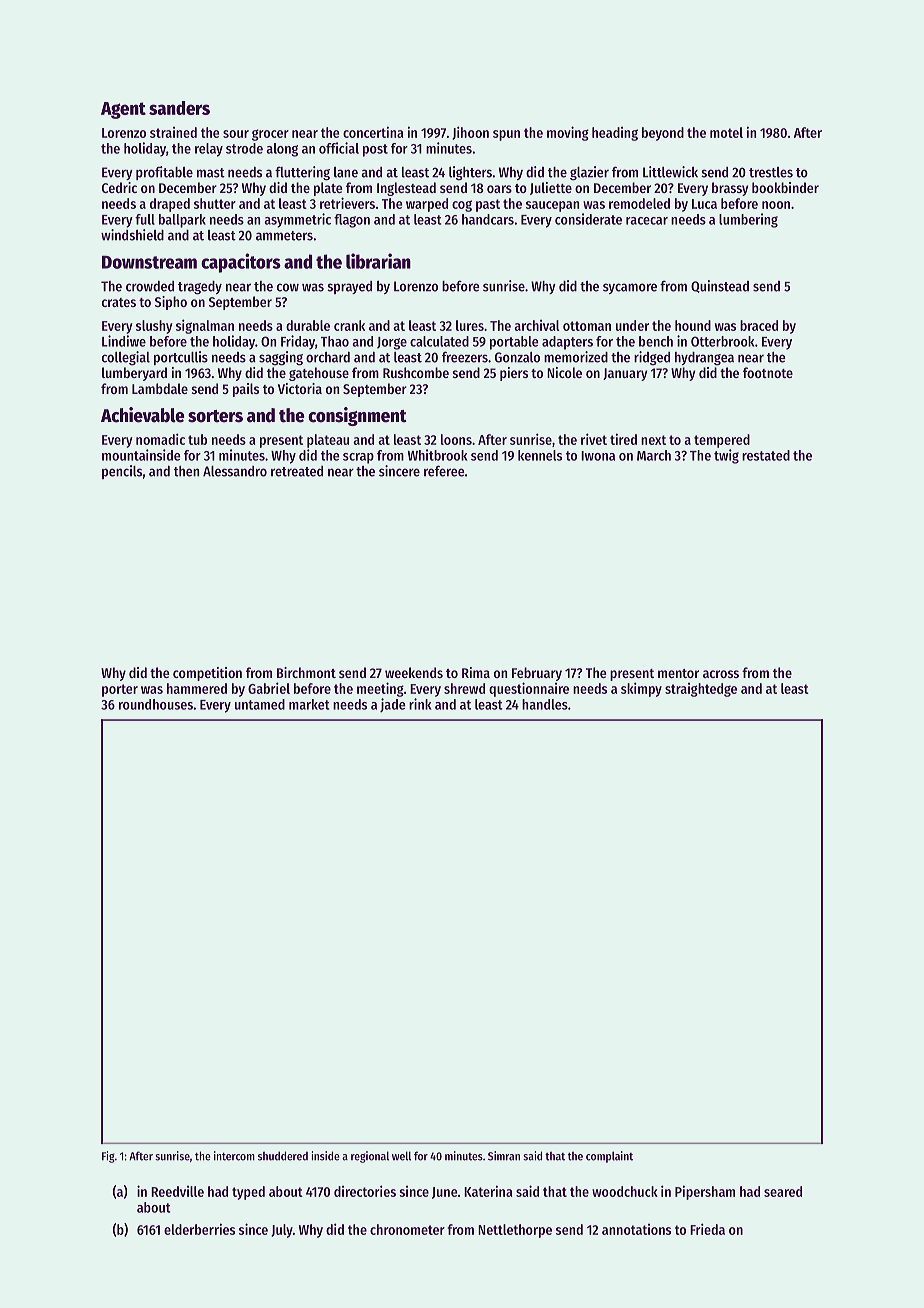 The height and width of the page is (1308, 924). Describe the element at coordinates (693, 325) in the page. I see `hound` at that location.
